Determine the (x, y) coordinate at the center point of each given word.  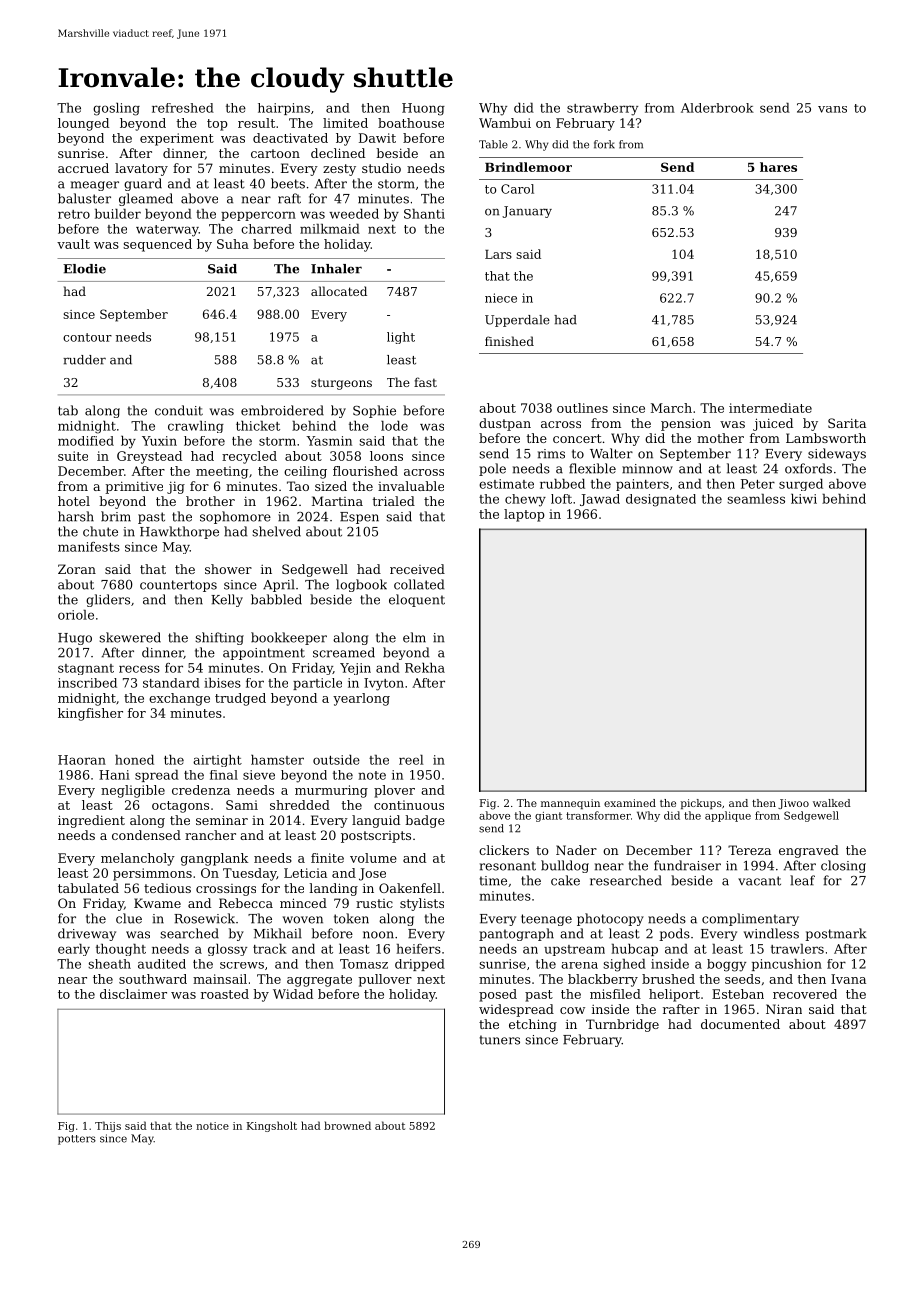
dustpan (505, 424)
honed (134, 760)
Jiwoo (793, 804)
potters (77, 1140)
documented (740, 1024)
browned (347, 1125)
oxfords (808, 468)
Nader (576, 850)
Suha (233, 244)
